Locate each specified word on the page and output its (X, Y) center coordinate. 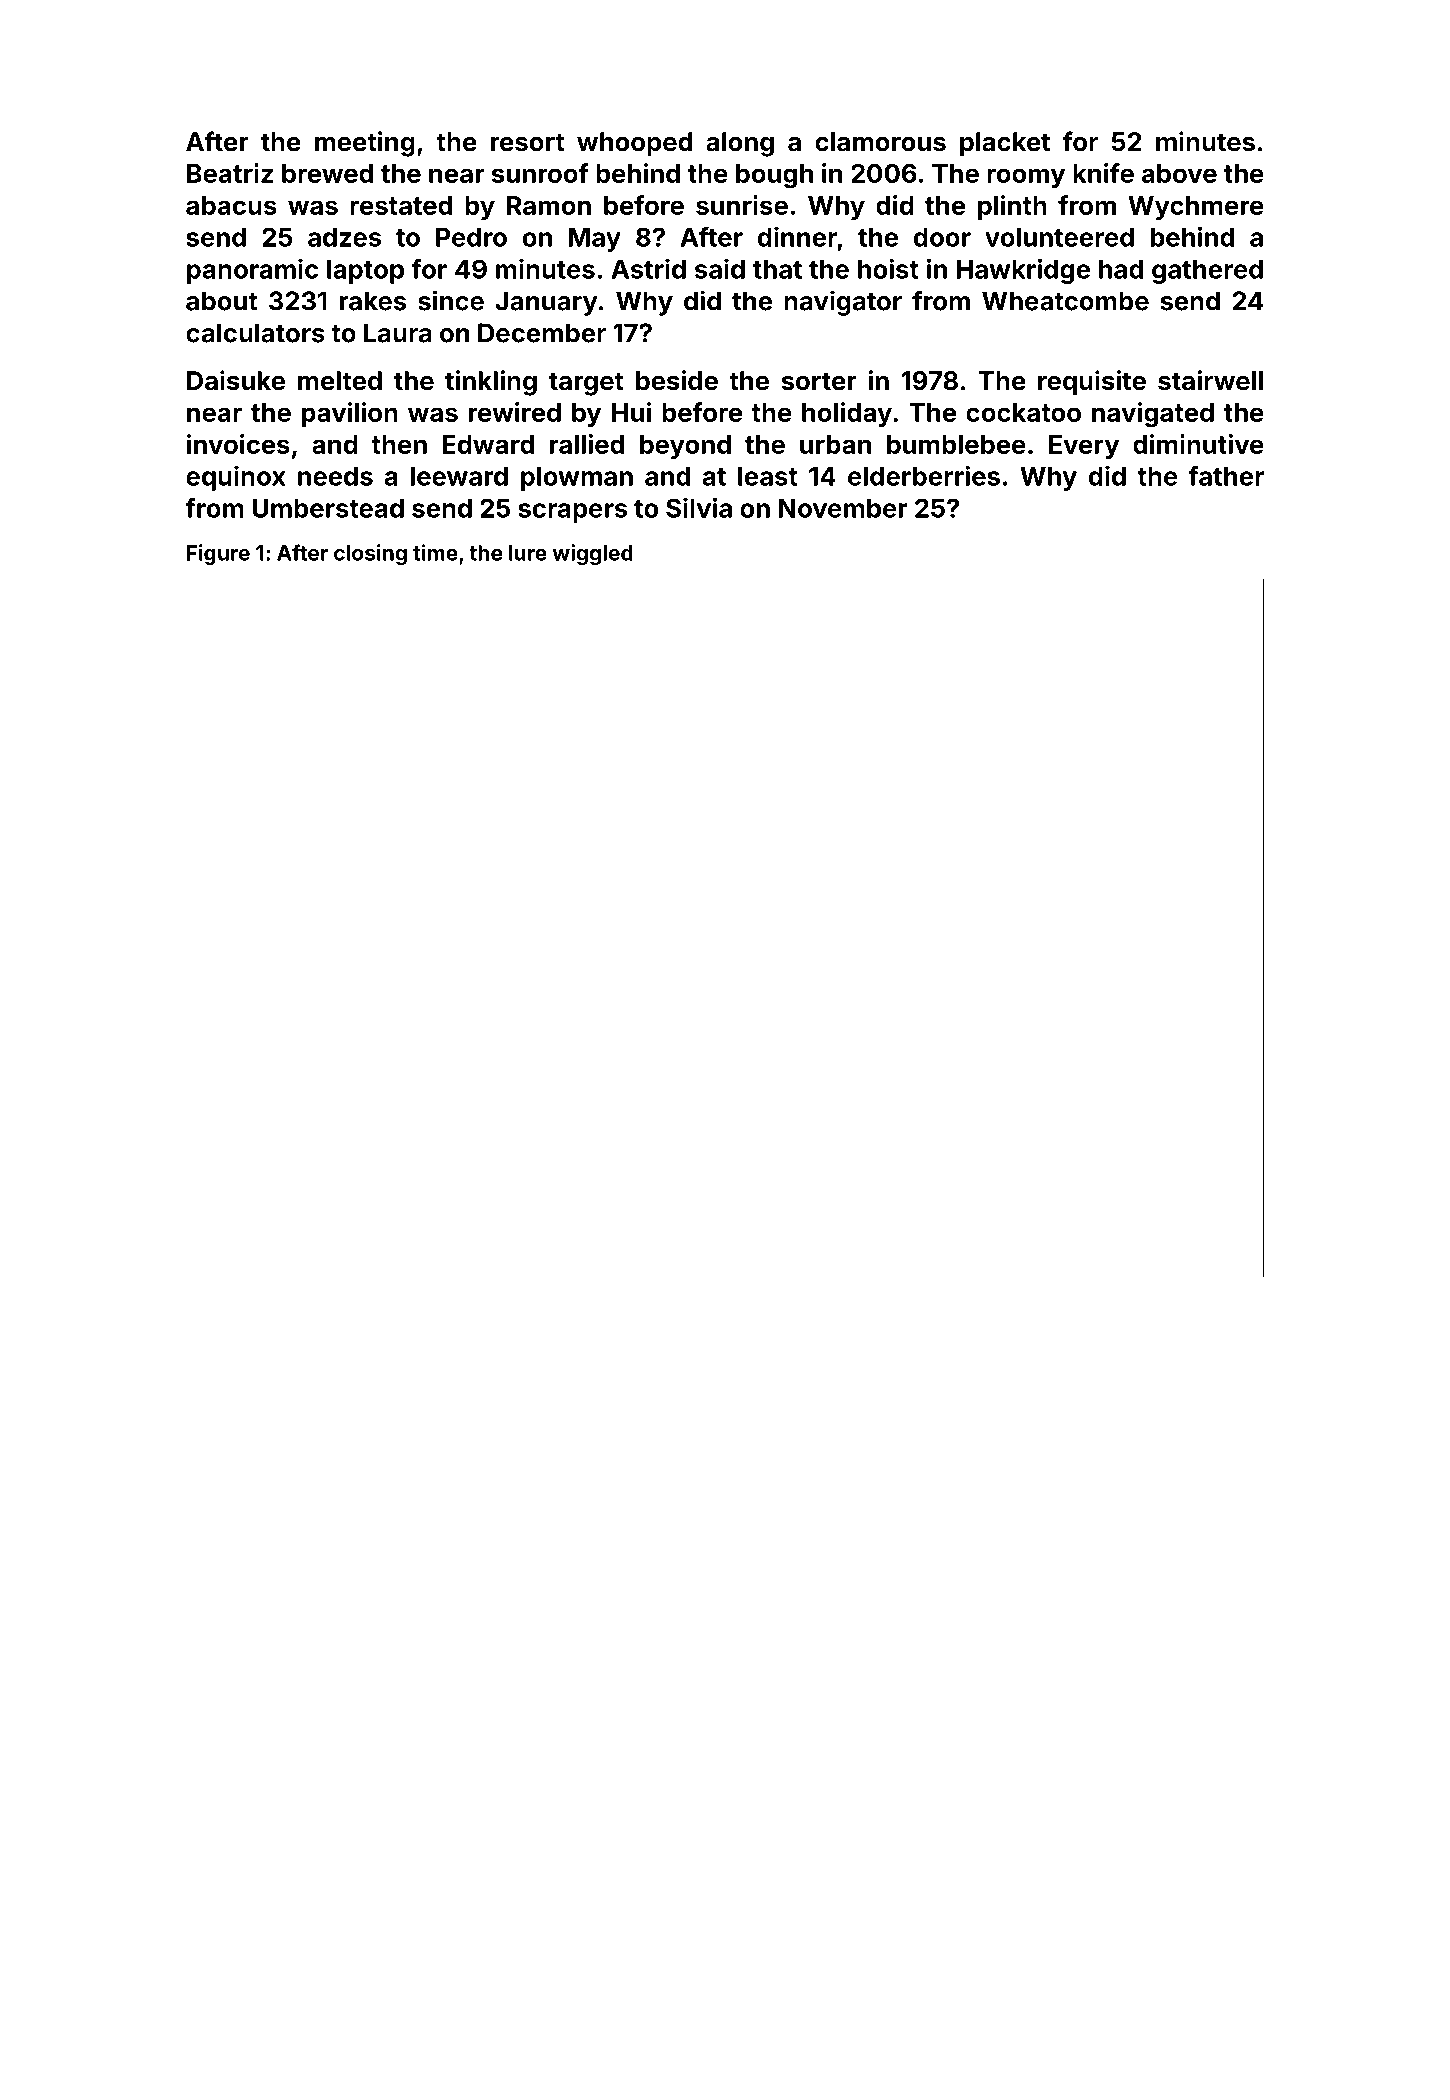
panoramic (252, 271)
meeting (365, 144)
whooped (634, 144)
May (595, 240)
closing (370, 554)
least (768, 476)
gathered (1207, 272)
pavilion (350, 414)
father (1226, 476)
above (1179, 173)
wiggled (592, 554)
